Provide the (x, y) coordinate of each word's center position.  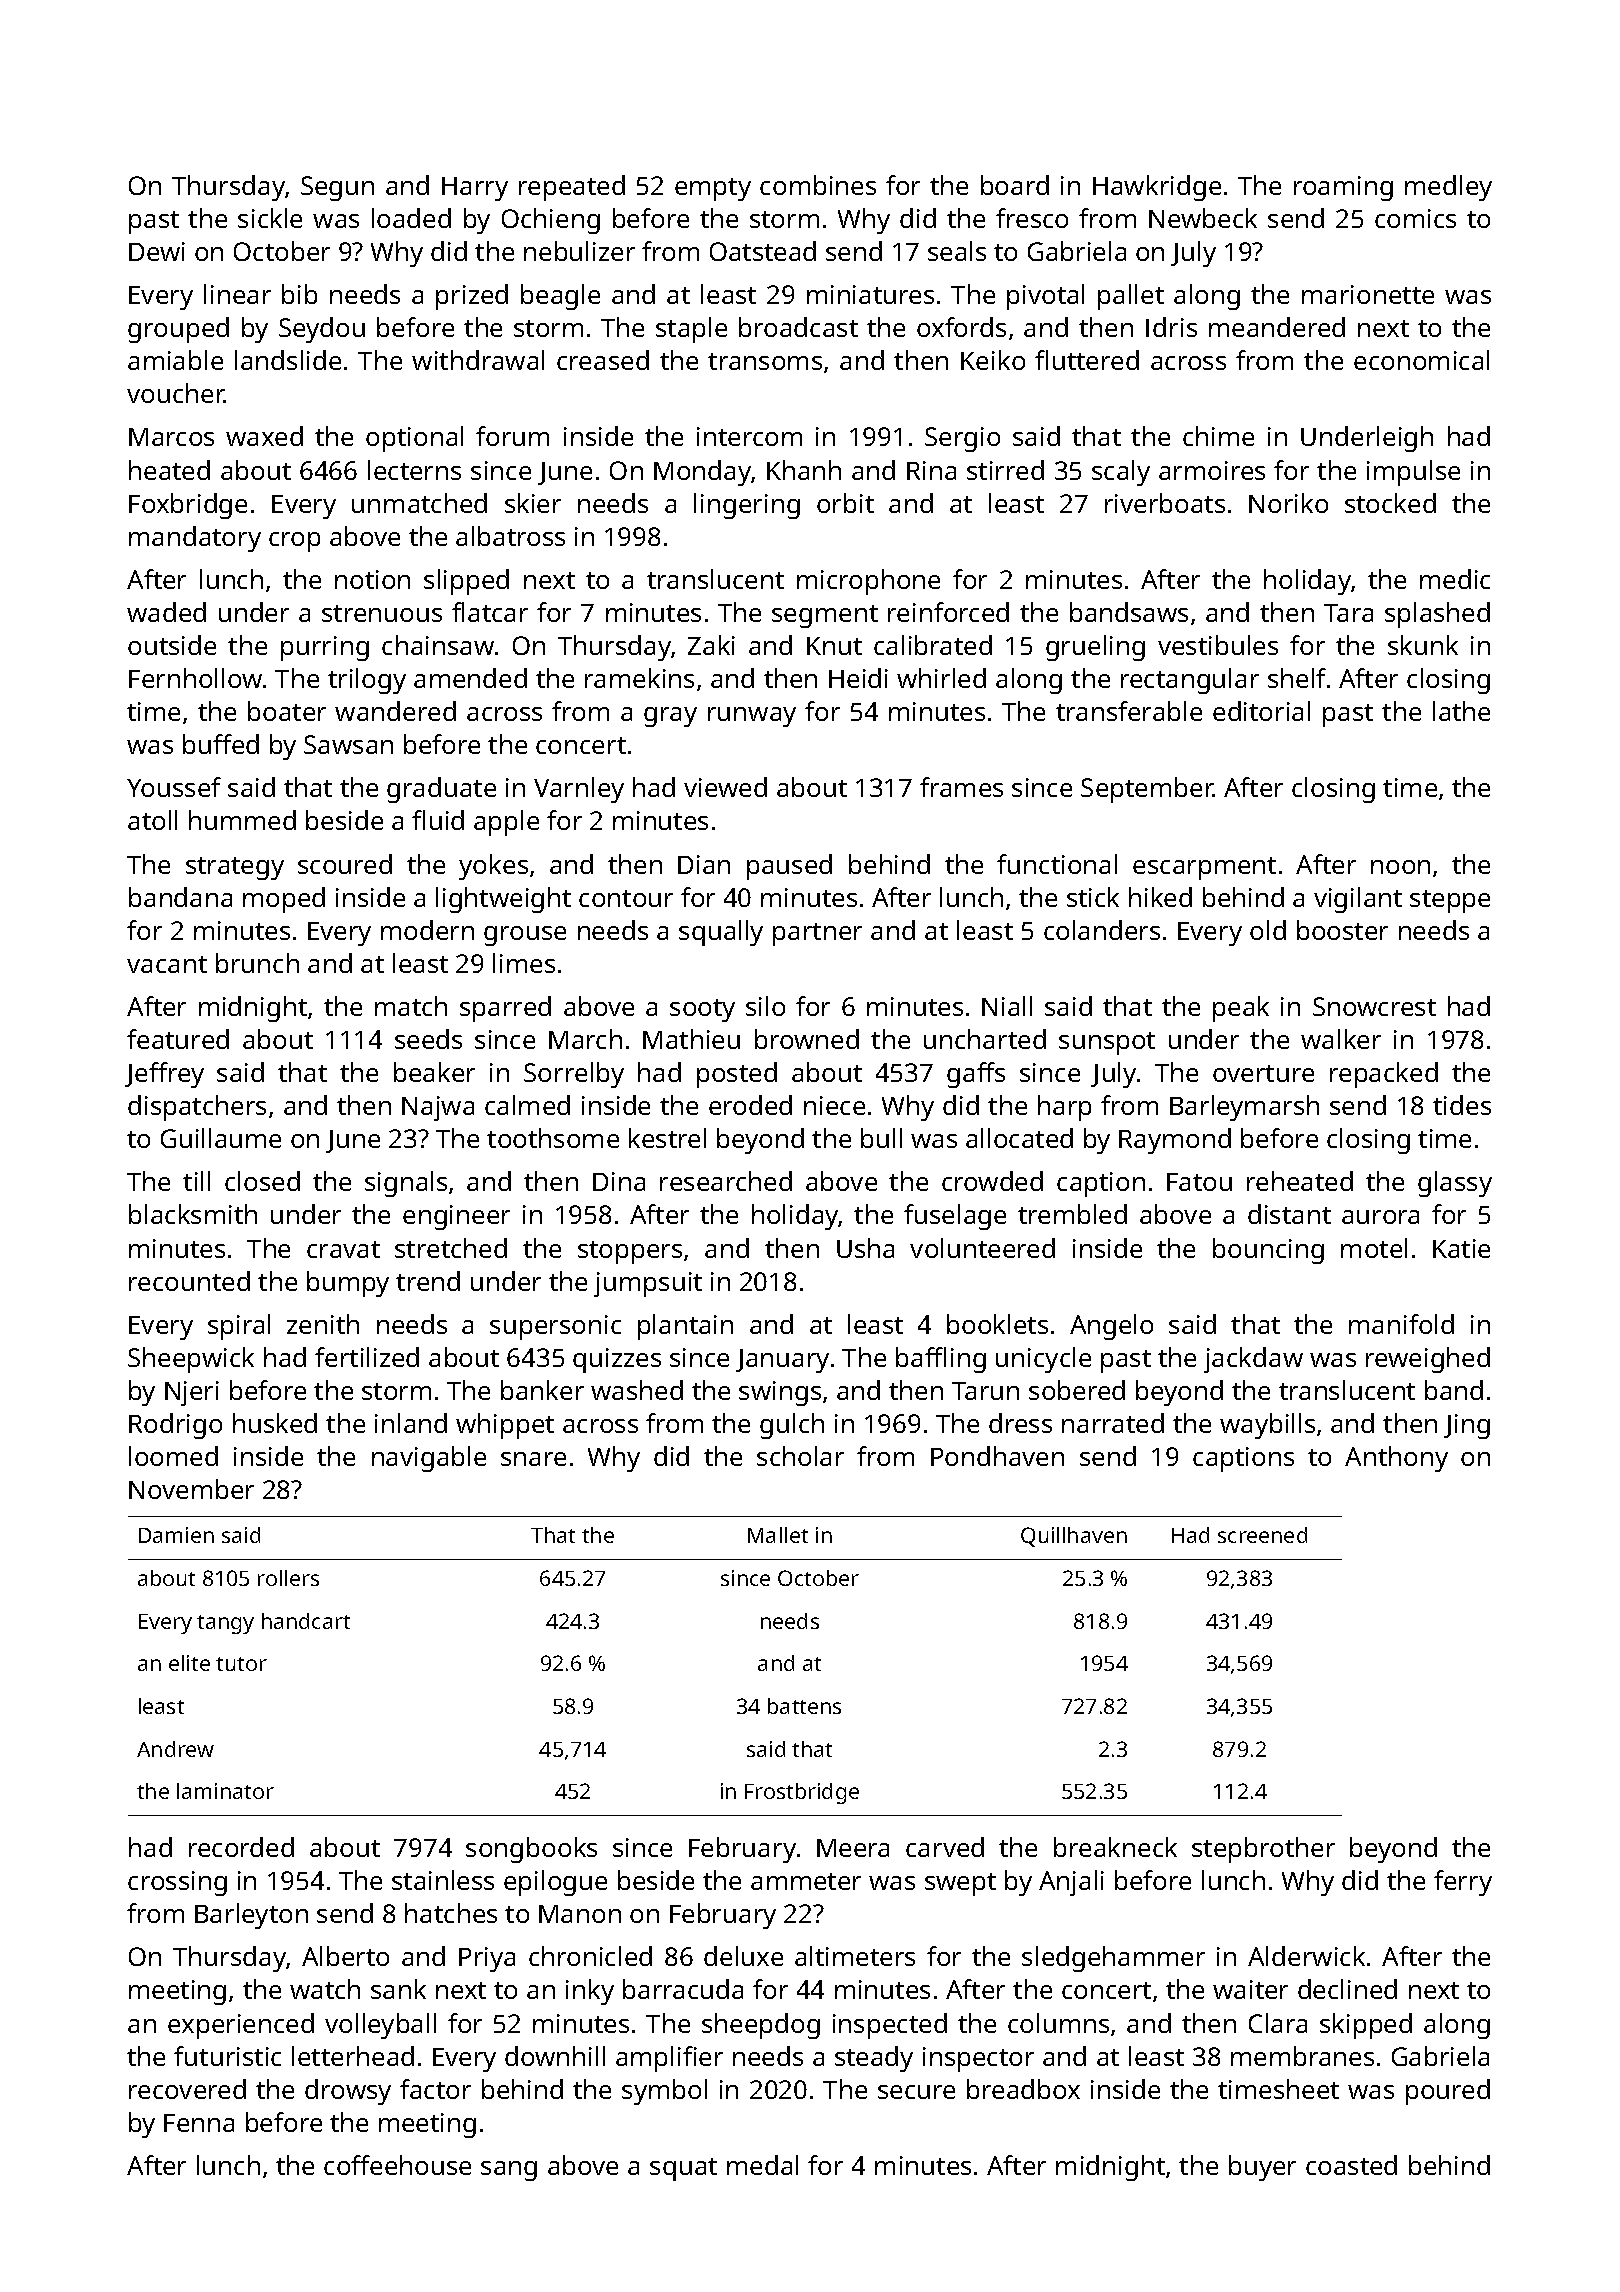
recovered (187, 2089)
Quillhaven (1074, 1537)
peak (1241, 1009)
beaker (434, 1072)
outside (172, 645)
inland (411, 1423)
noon (1400, 867)
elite (189, 1663)
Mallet (778, 1535)
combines (818, 185)
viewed (725, 787)
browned (807, 1039)
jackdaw (1253, 1360)
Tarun (985, 1391)
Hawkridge (1157, 188)
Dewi (157, 251)
